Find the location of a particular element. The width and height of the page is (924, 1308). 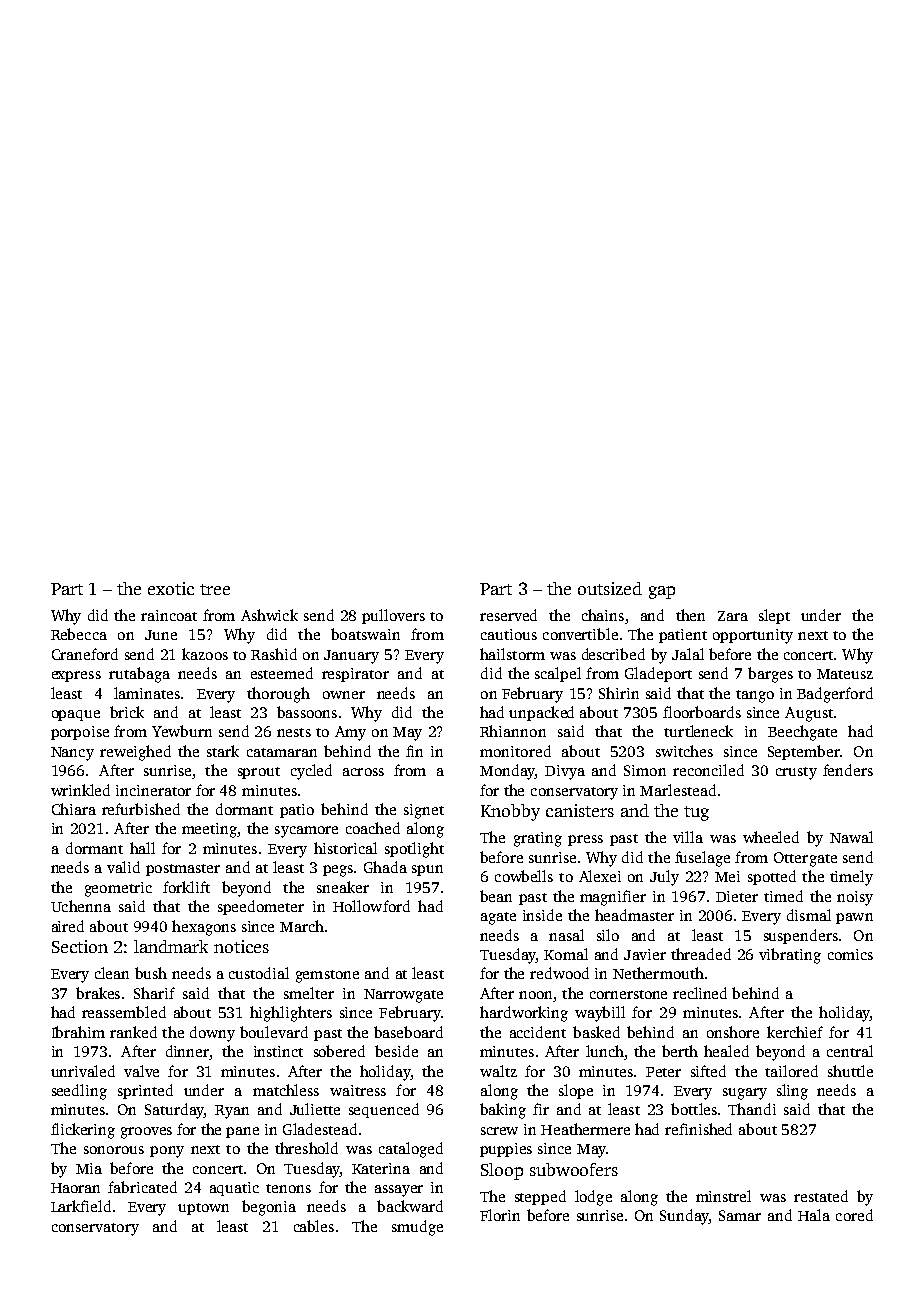

minstrel is located at coordinates (723, 1196).
